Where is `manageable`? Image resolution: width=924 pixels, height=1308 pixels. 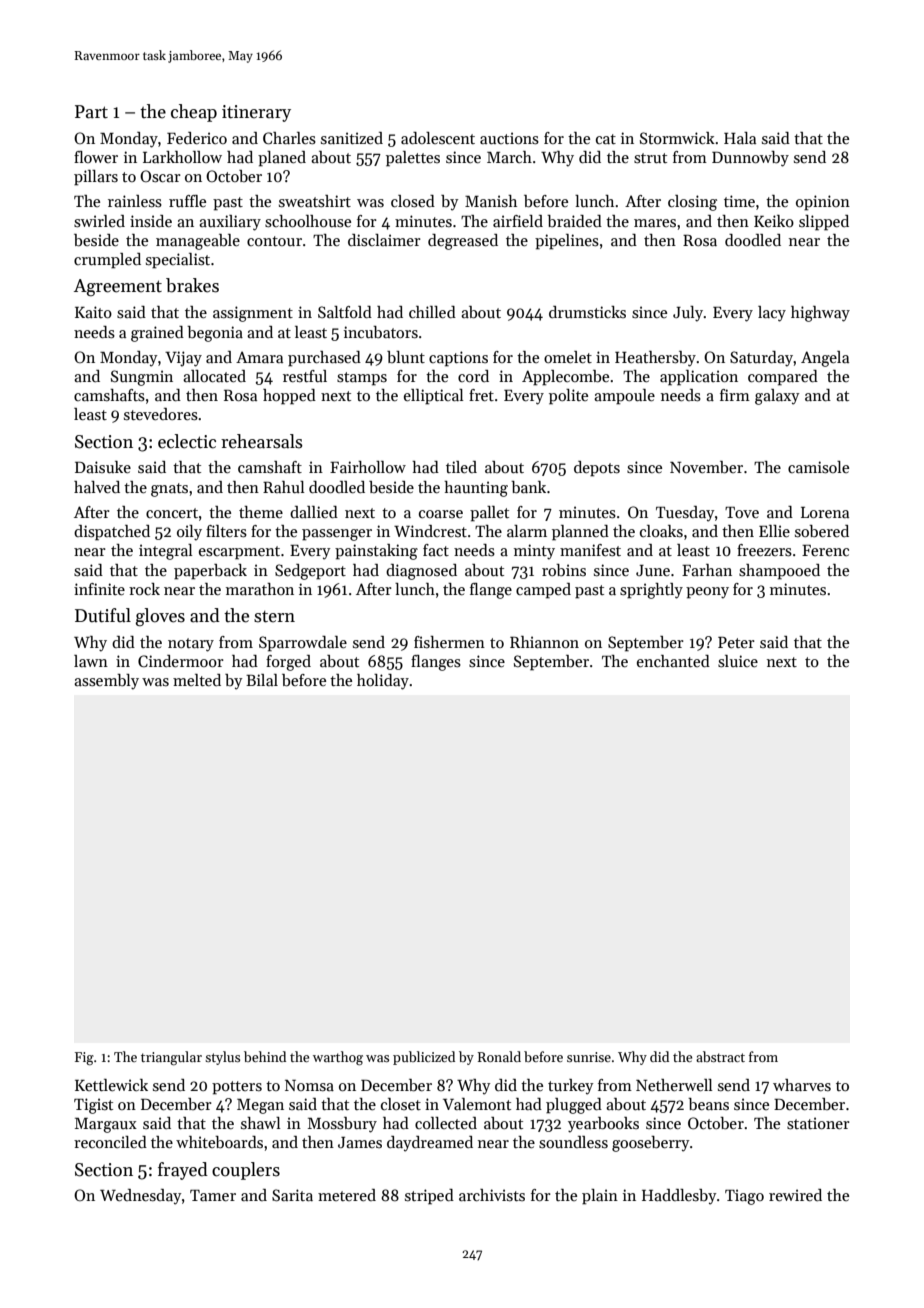
manageable is located at coordinates (198, 242).
